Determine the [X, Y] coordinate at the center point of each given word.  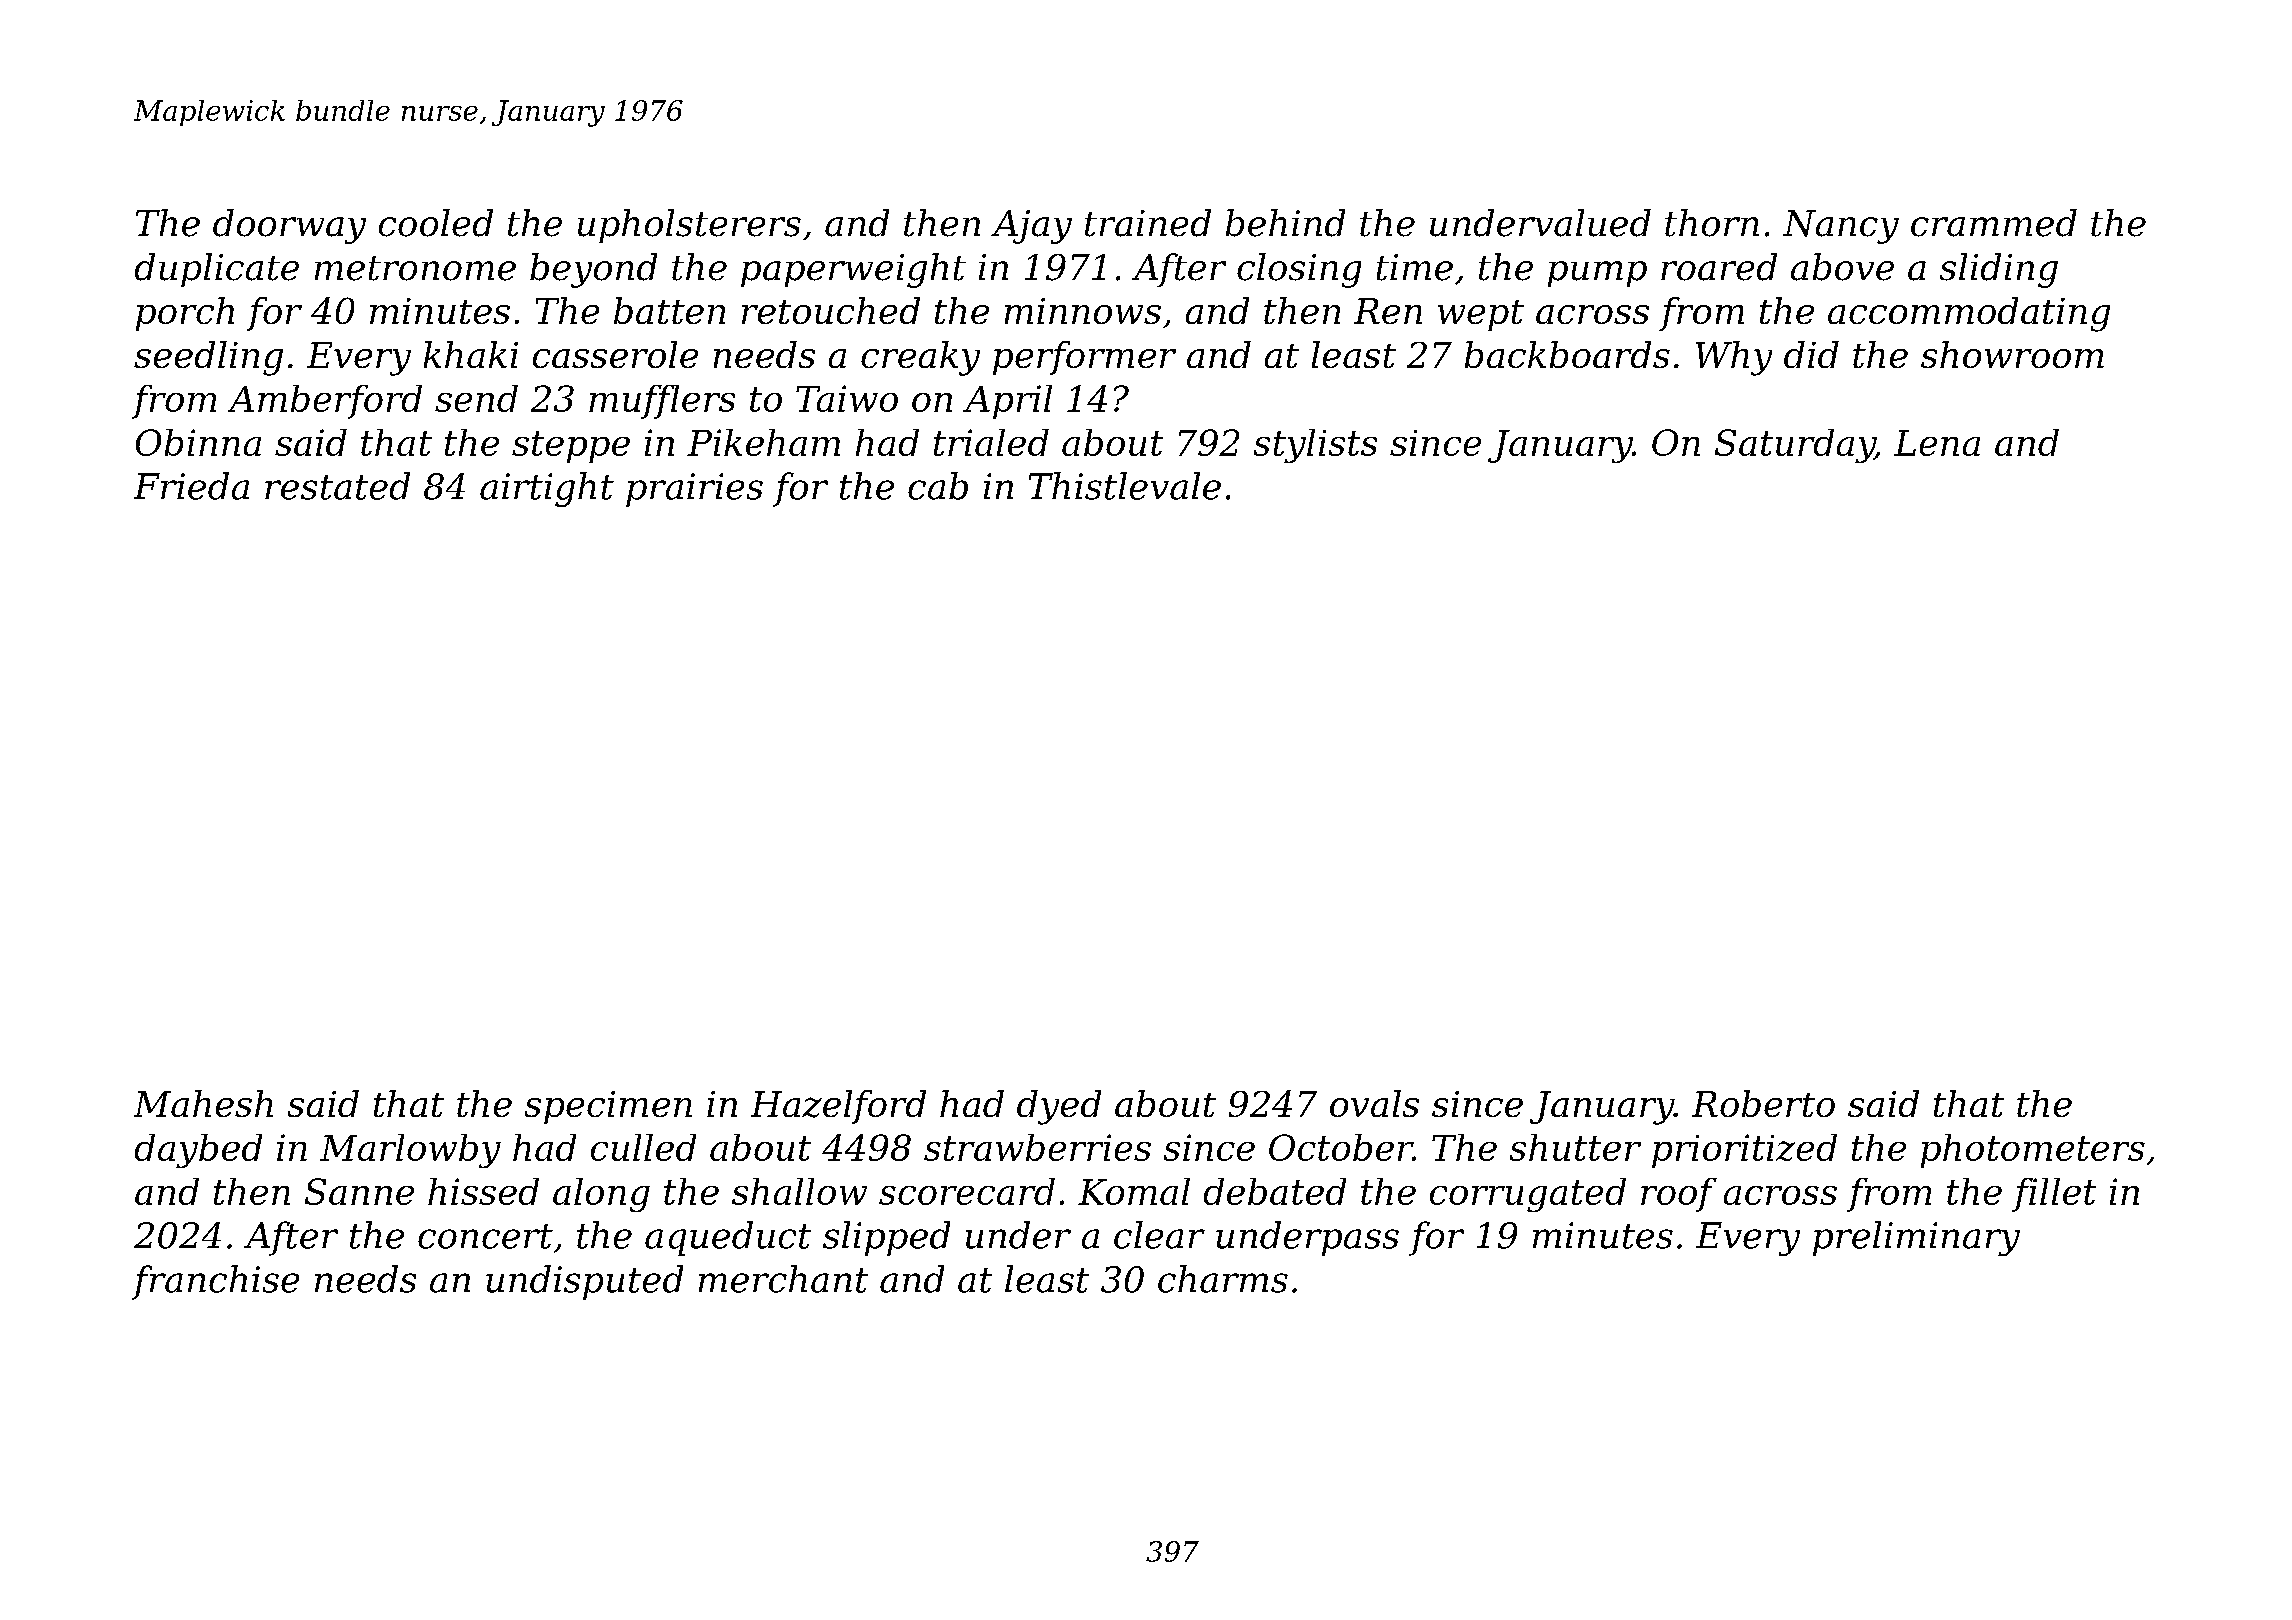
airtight [547, 489]
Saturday [1795, 446]
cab [938, 486]
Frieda [191, 486]
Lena [1937, 443]
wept [1481, 315]
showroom [2012, 354]
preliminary [1916, 1238]
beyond [593, 270]
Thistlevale [1125, 486]
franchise [215, 1282]
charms [1223, 1279]
